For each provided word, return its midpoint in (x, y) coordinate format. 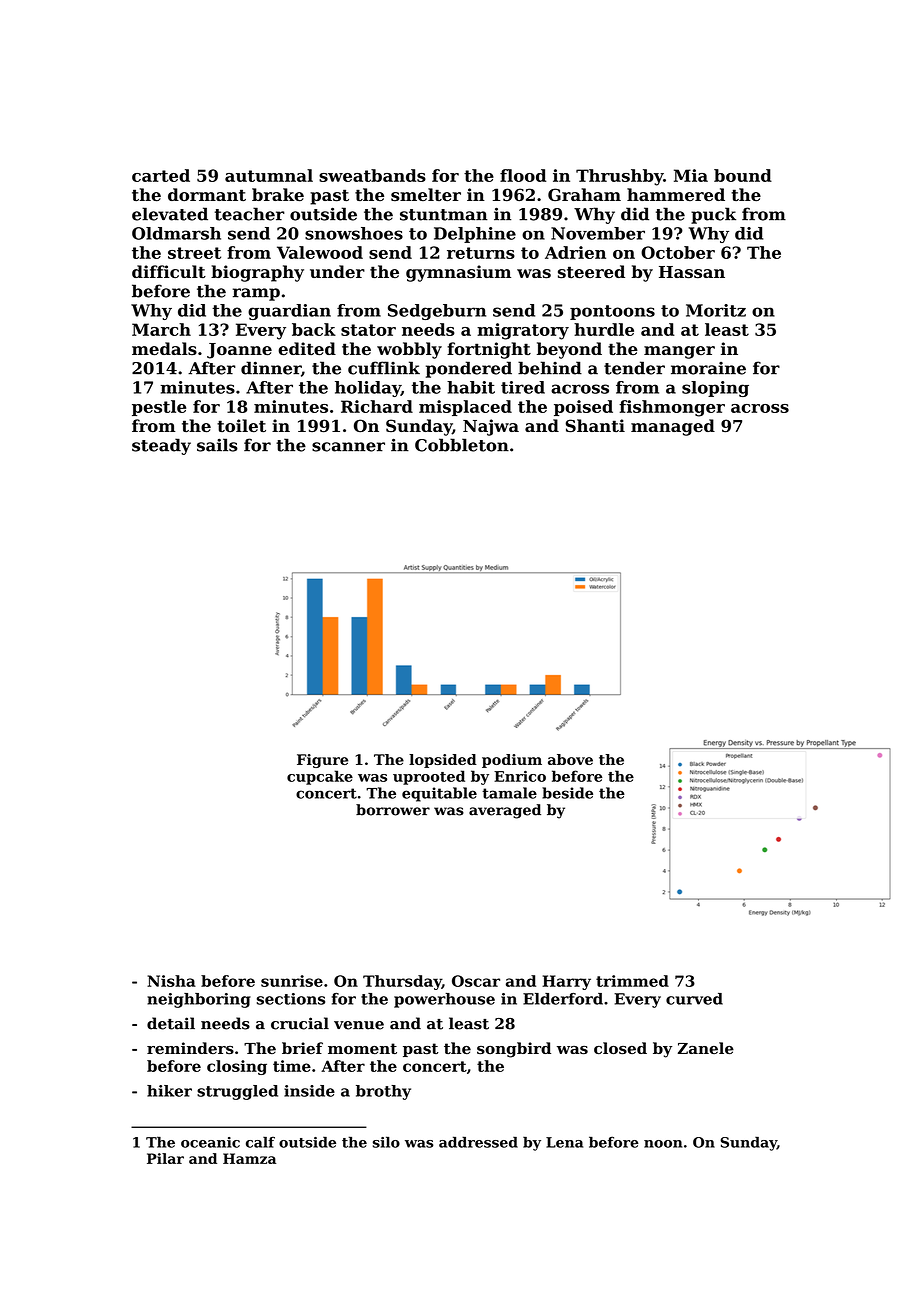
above (570, 759)
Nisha (171, 981)
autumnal (269, 175)
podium (512, 761)
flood (523, 175)
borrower (393, 810)
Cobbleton (462, 445)
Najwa (491, 427)
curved (694, 999)
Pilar (165, 1158)
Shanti (595, 425)
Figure (322, 761)
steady (161, 446)
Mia (691, 175)
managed (673, 427)
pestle (159, 408)
